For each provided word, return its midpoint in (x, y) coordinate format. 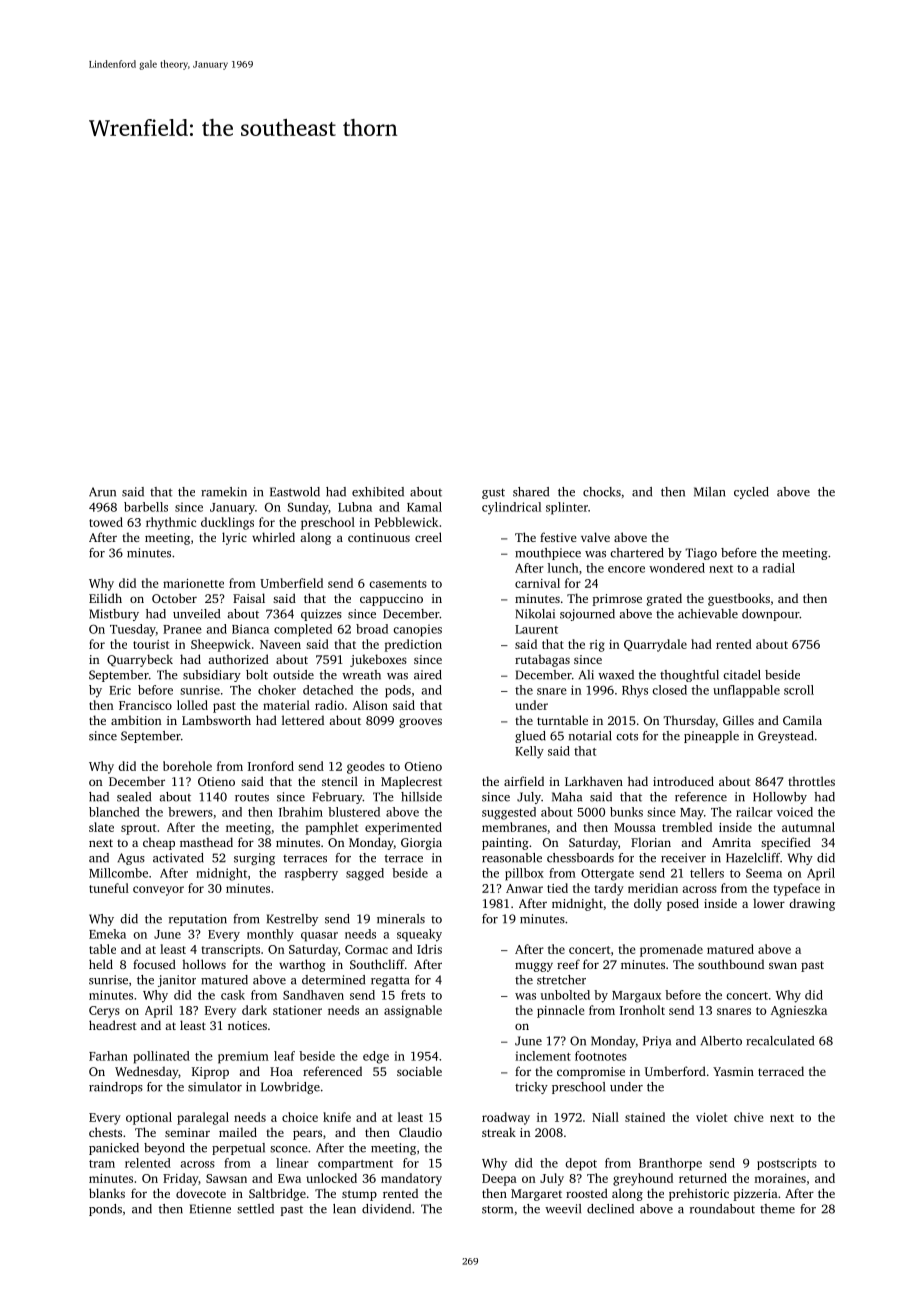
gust (493, 493)
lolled (192, 705)
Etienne (210, 1209)
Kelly (529, 752)
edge (376, 1057)
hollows (204, 964)
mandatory (411, 1179)
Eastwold (295, 492)
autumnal (808, 827)
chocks (602, 492)
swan (783, 965)
